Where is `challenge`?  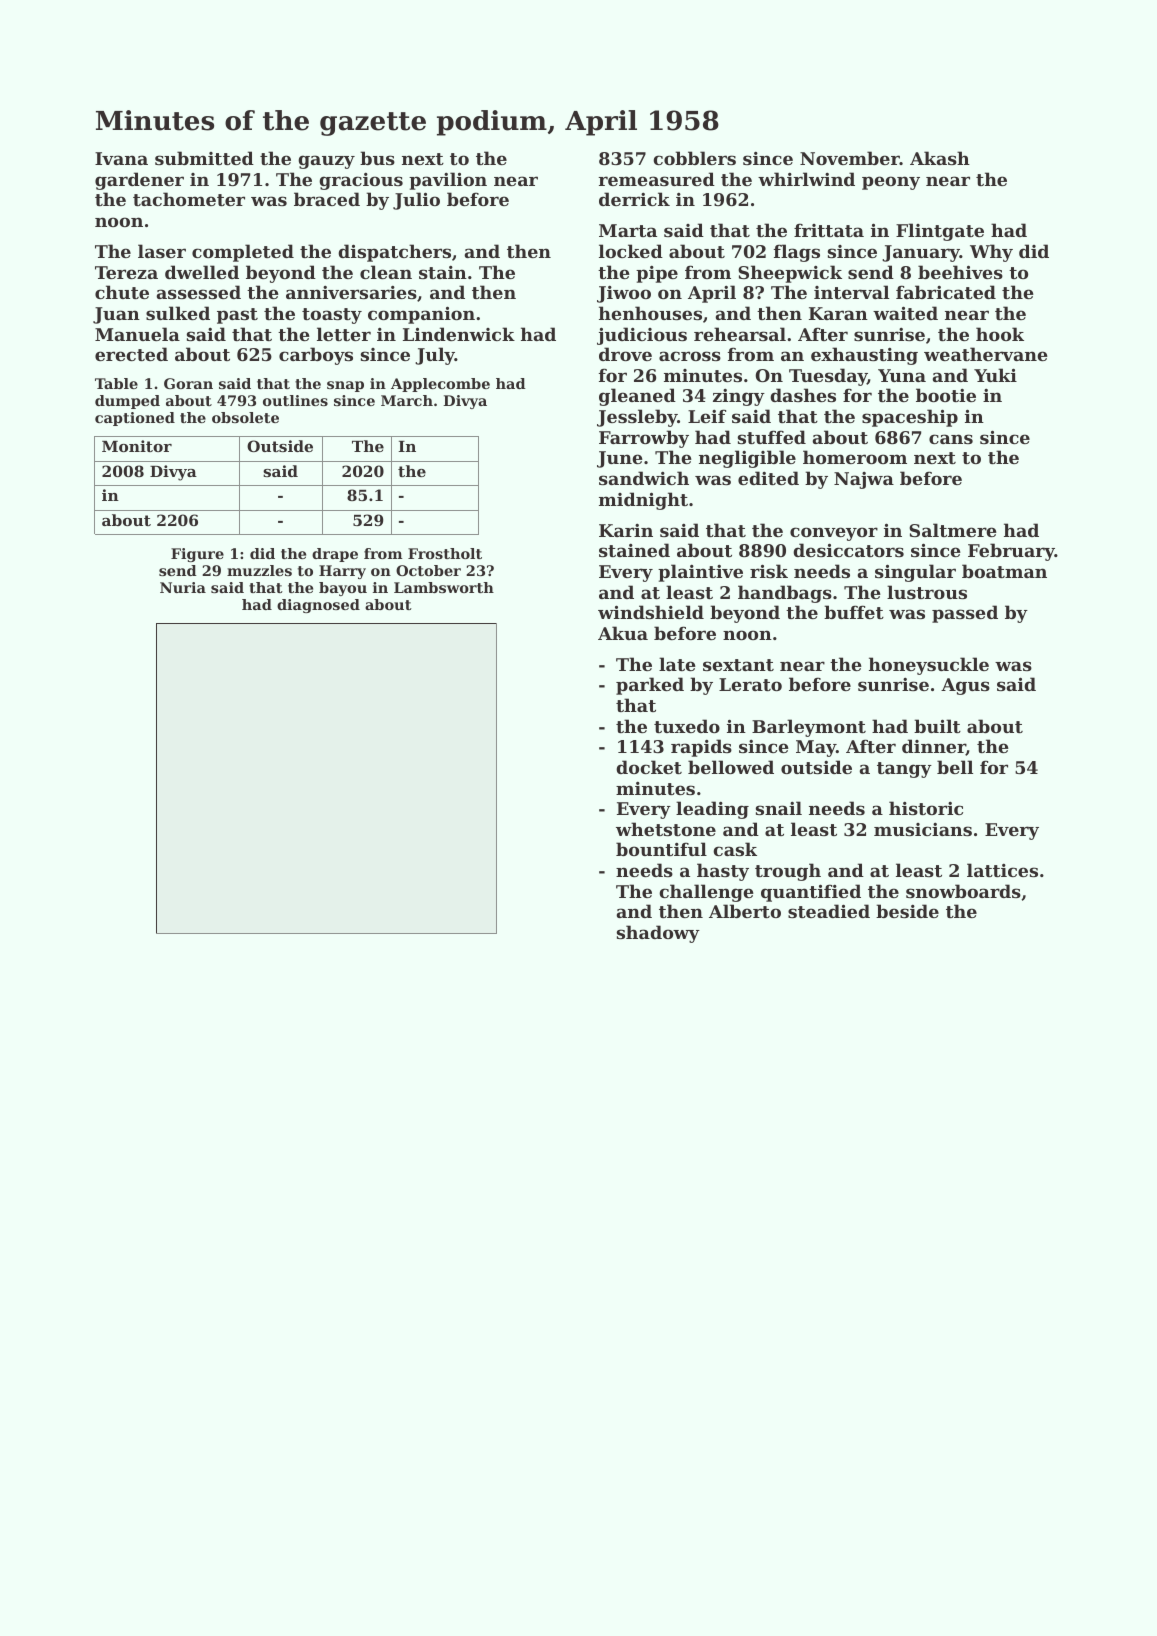 challenge is located at coordinates (706, 893).
